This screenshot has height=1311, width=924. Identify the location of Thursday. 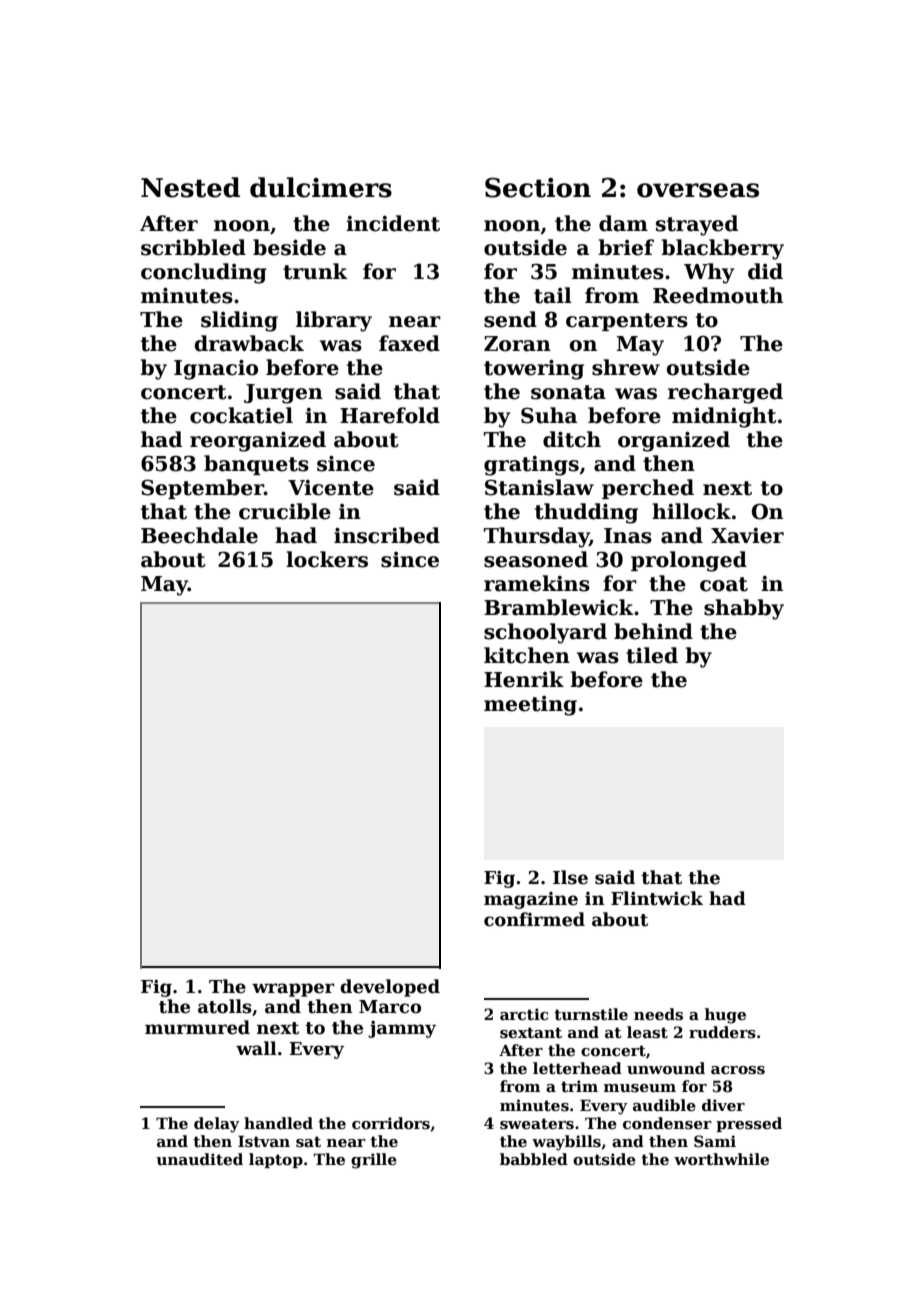
(536, 537).
